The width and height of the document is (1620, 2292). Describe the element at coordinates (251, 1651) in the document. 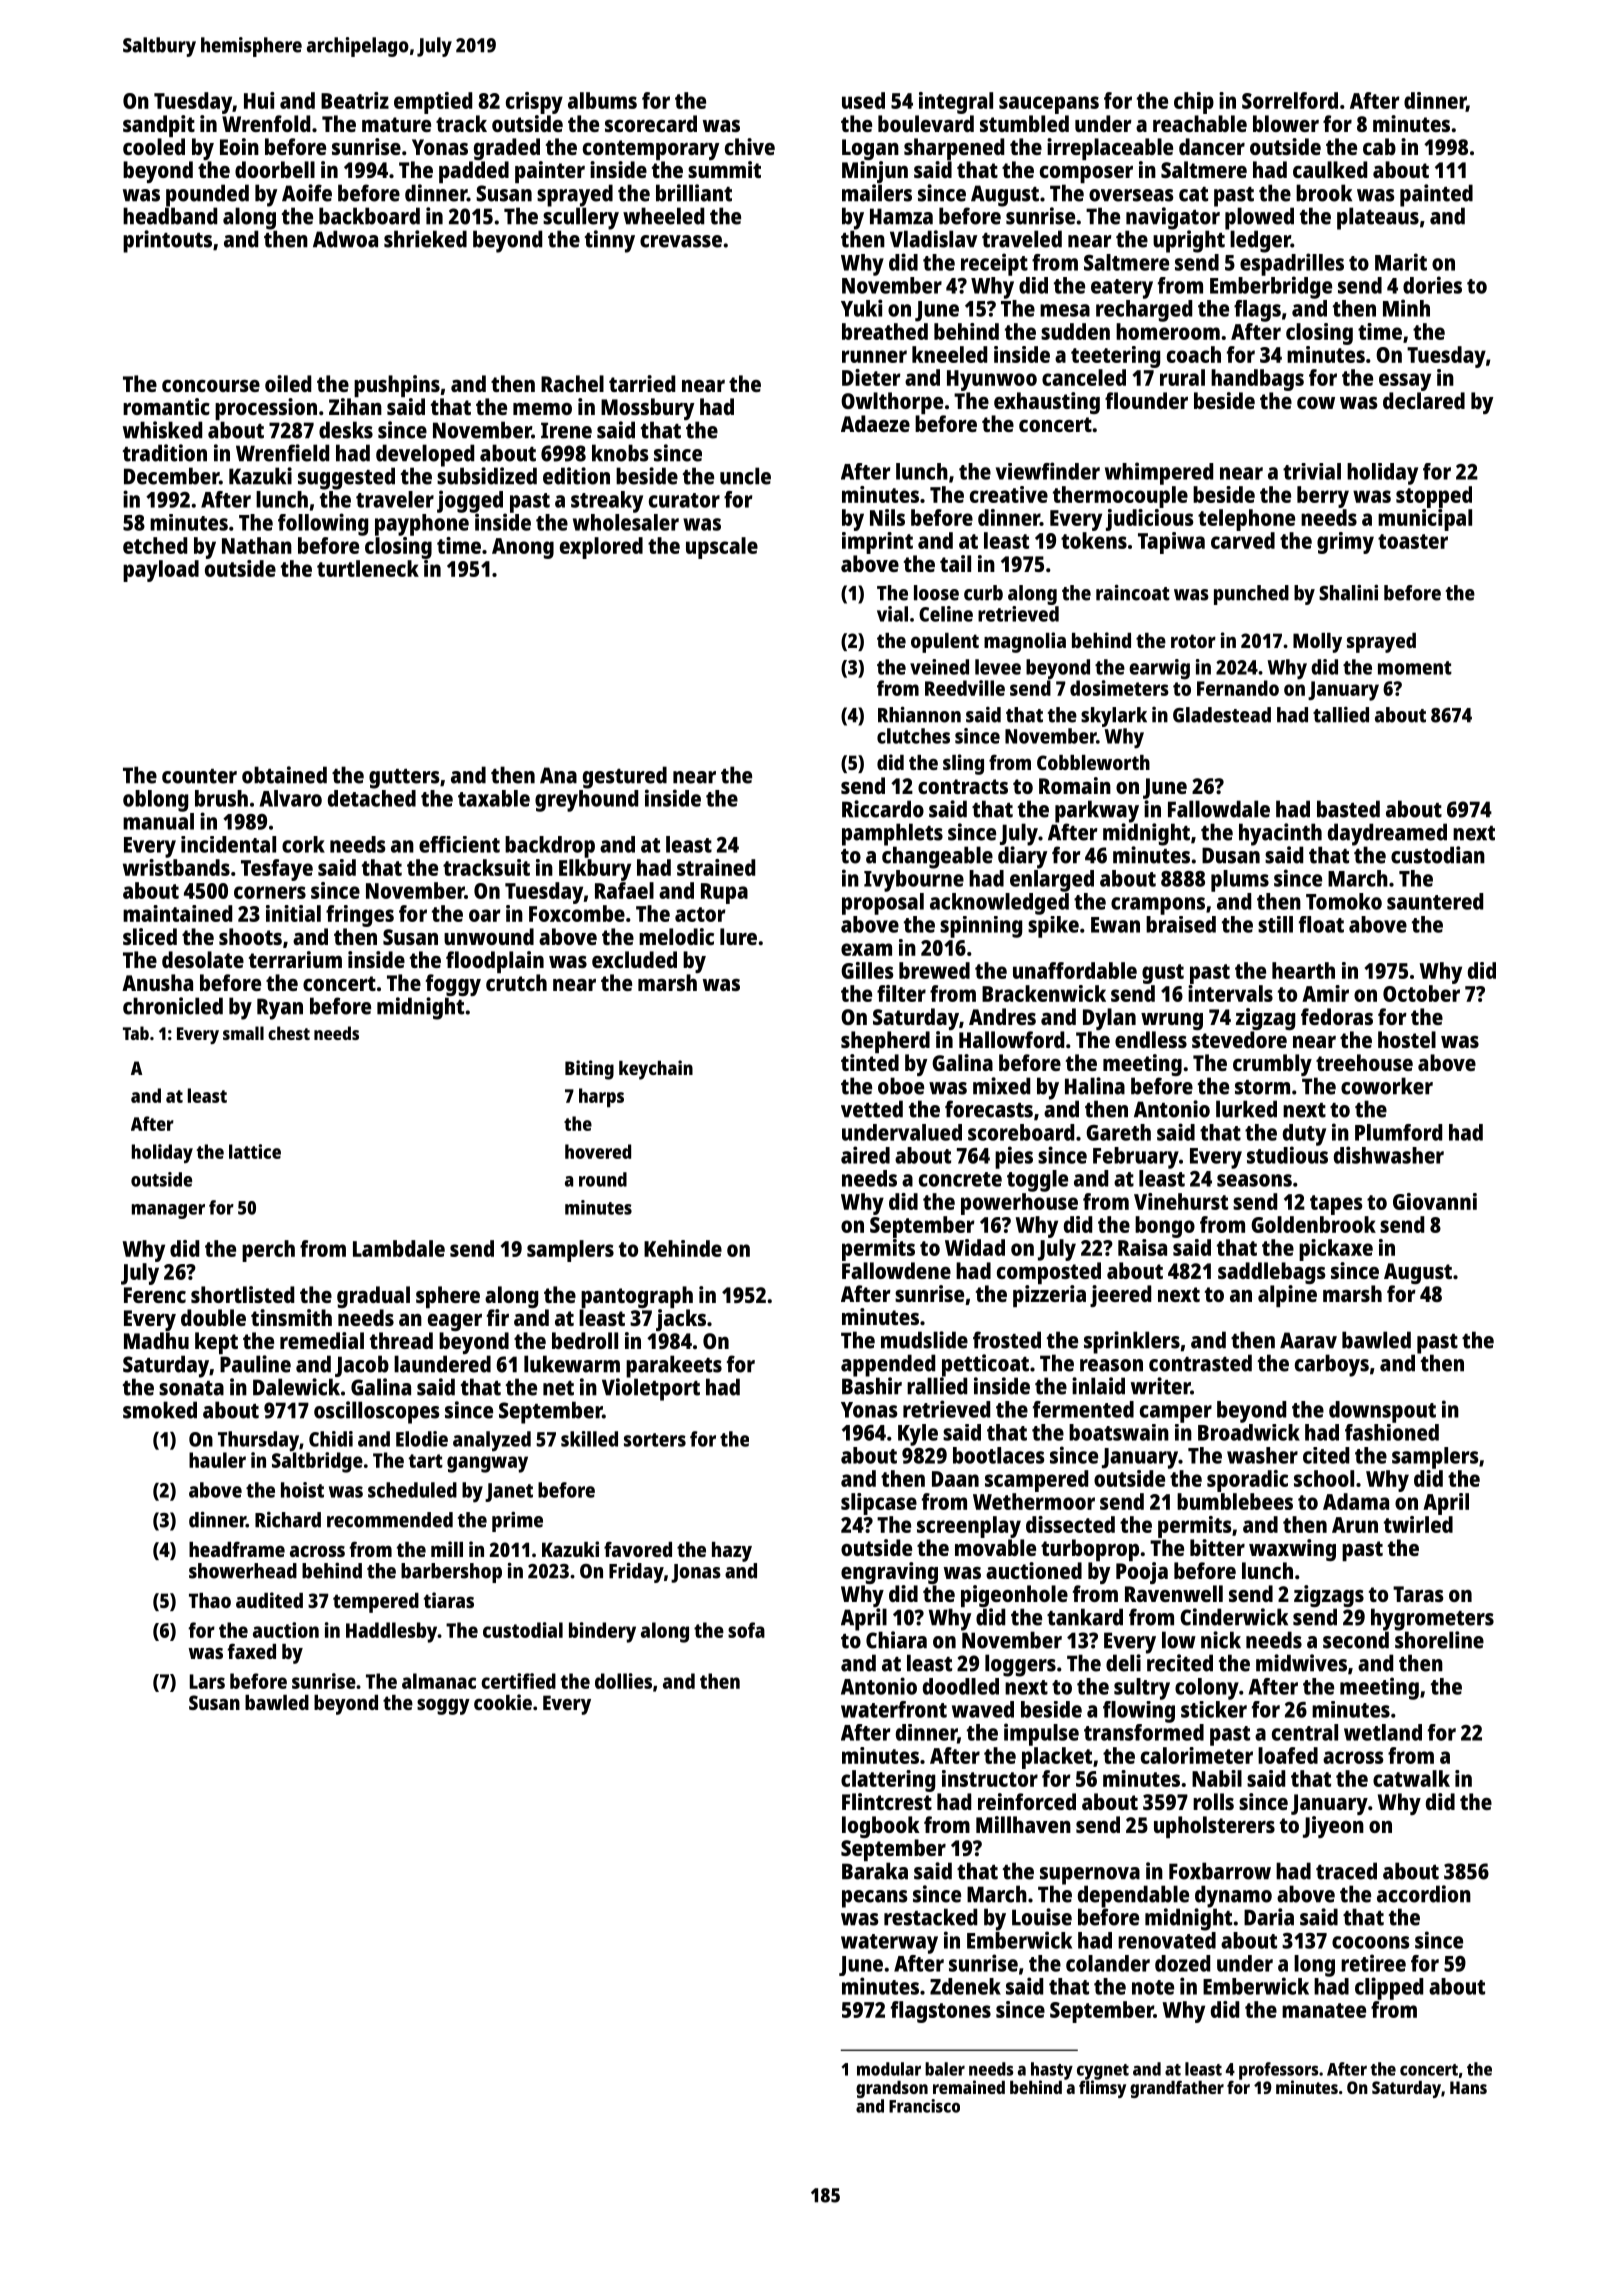

I see `faxed` at that location.
